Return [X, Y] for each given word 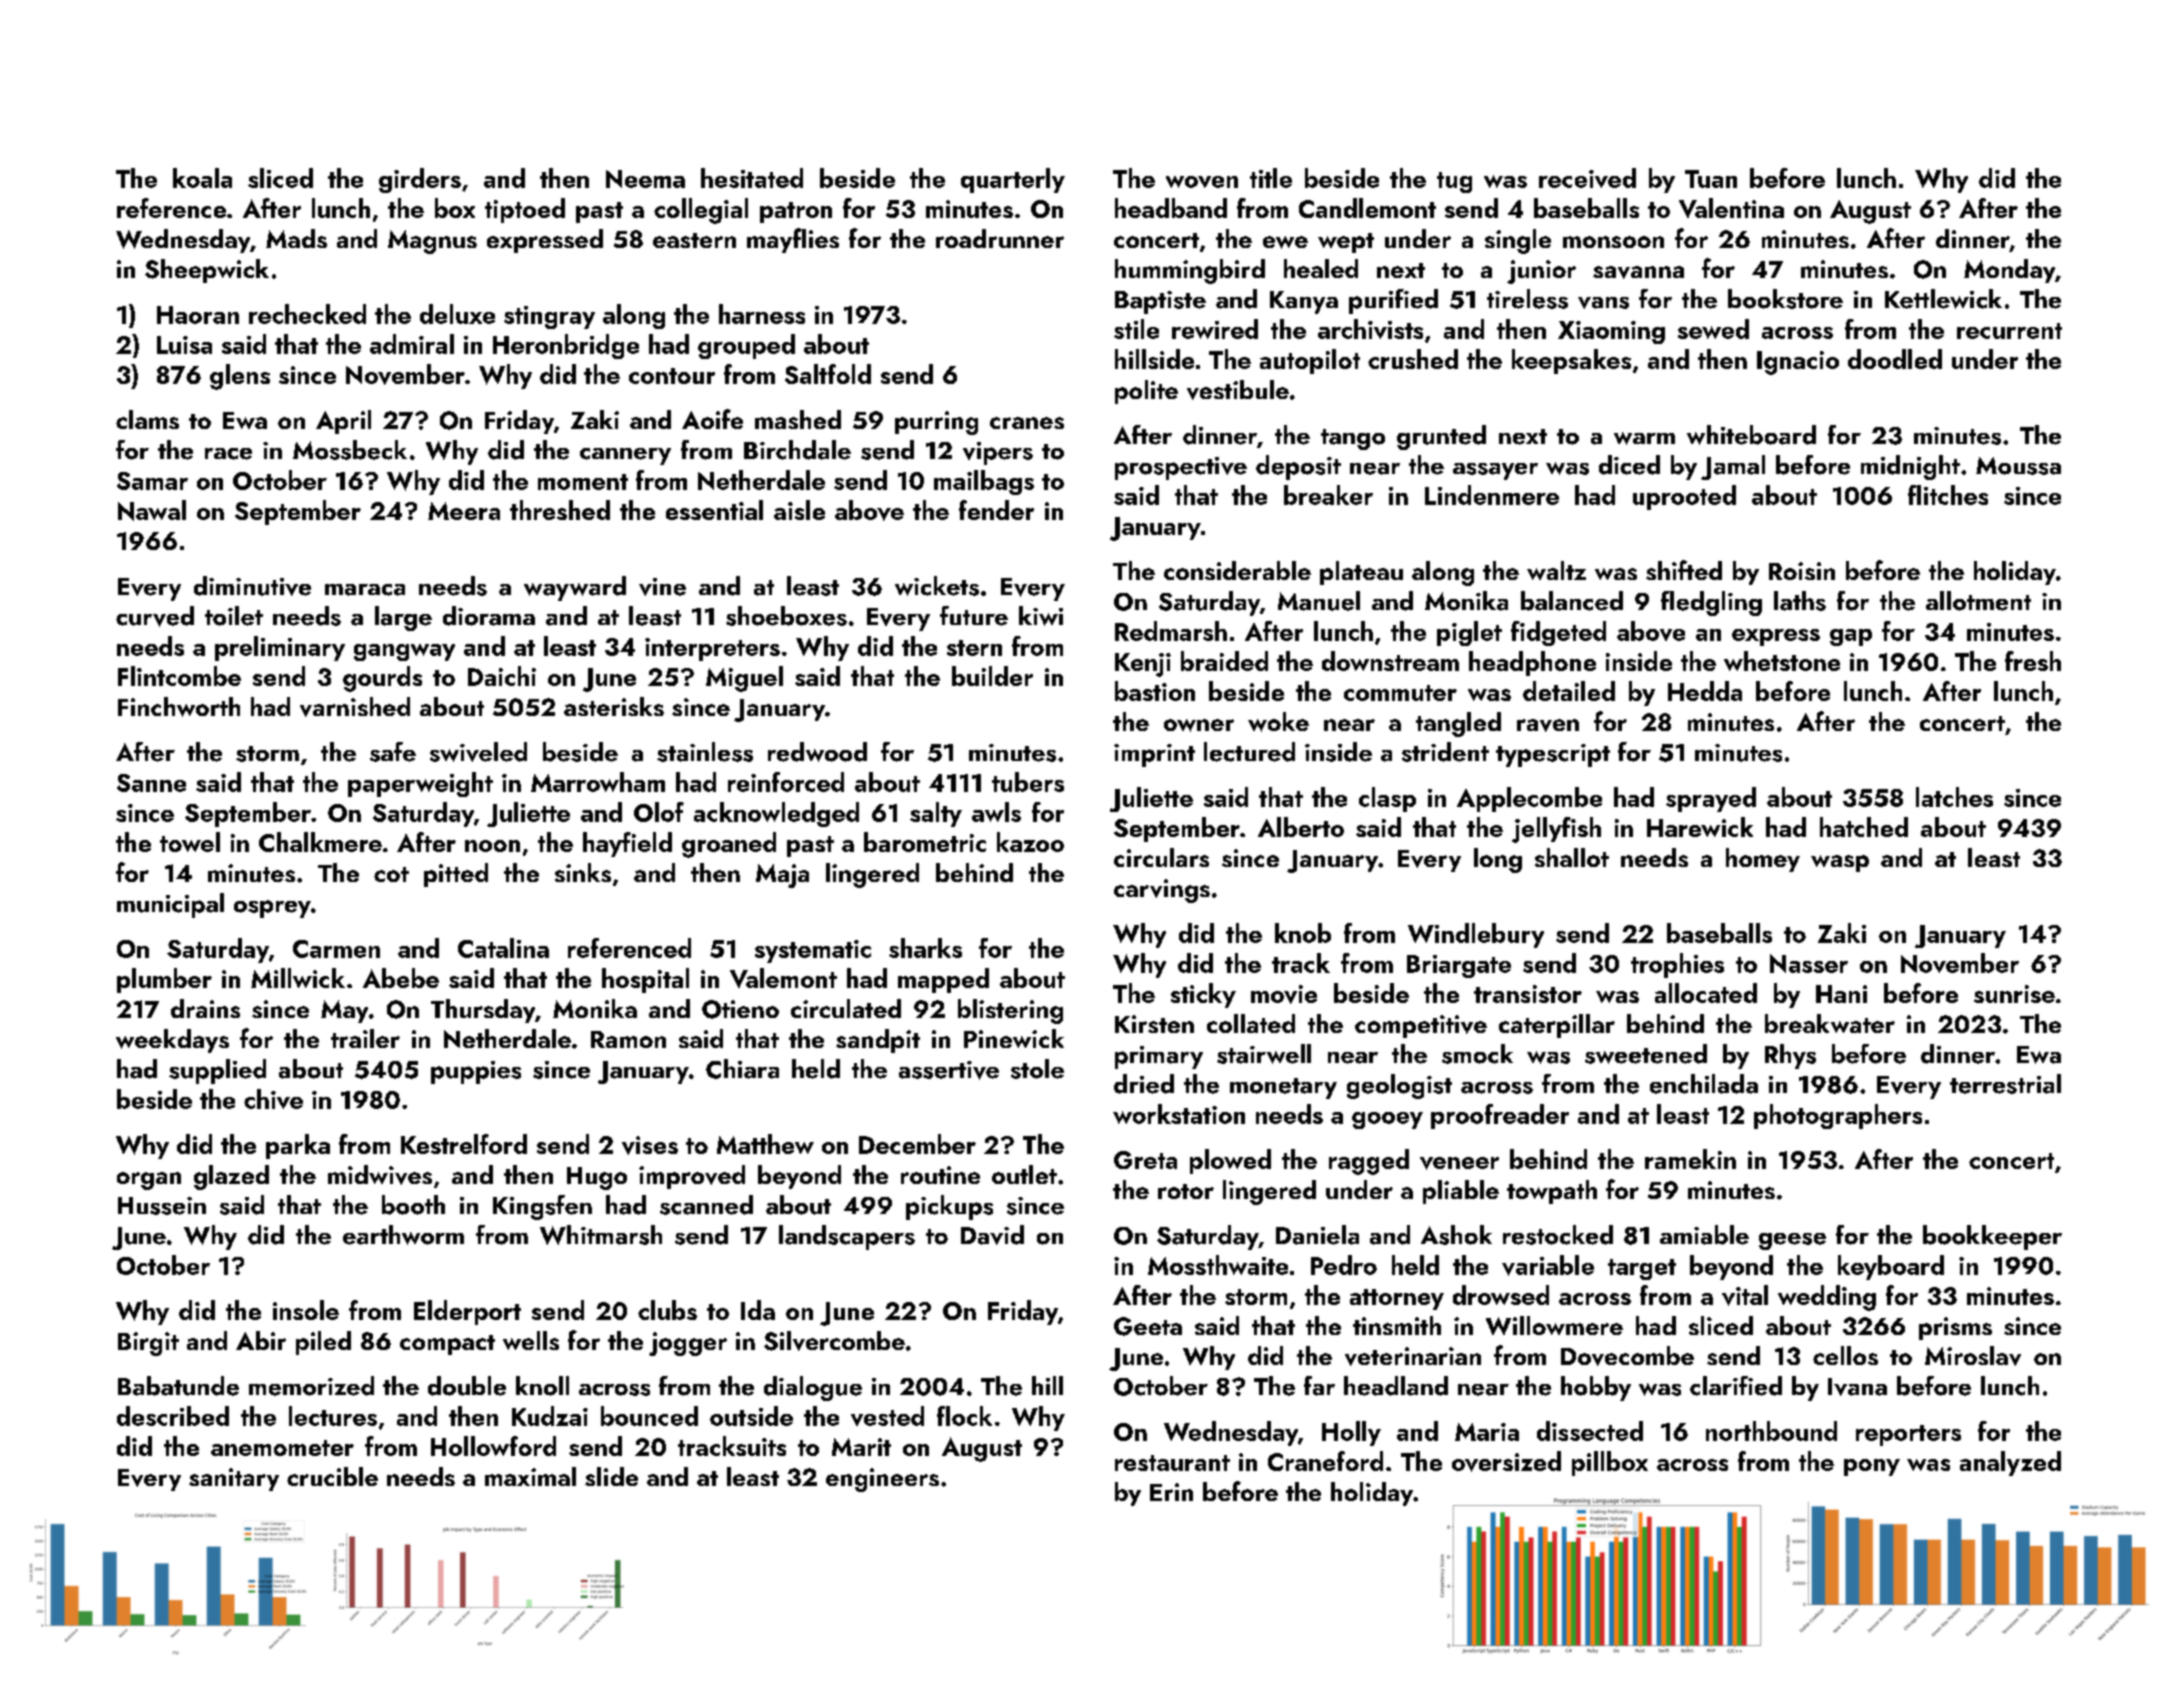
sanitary [234, 1479]
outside [751, 1416]
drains [205, 1008]
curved [155, 616]
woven [1202, 182]
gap [1851, 637]
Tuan [1711, 179]
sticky [1203, 995]
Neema [645, 179]
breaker [1328, 495]
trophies [1677, 965]
